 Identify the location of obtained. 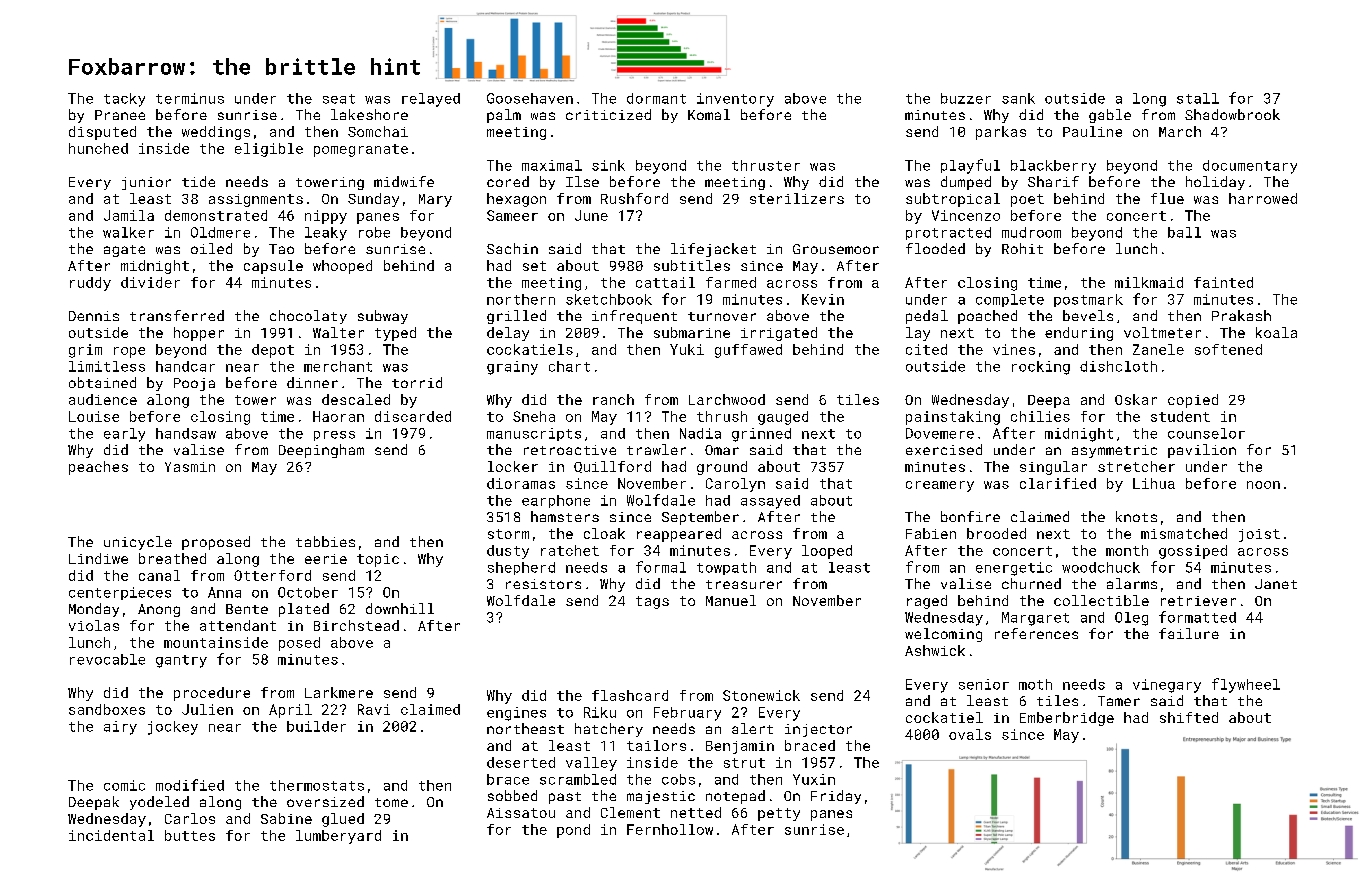
(102, 382).
